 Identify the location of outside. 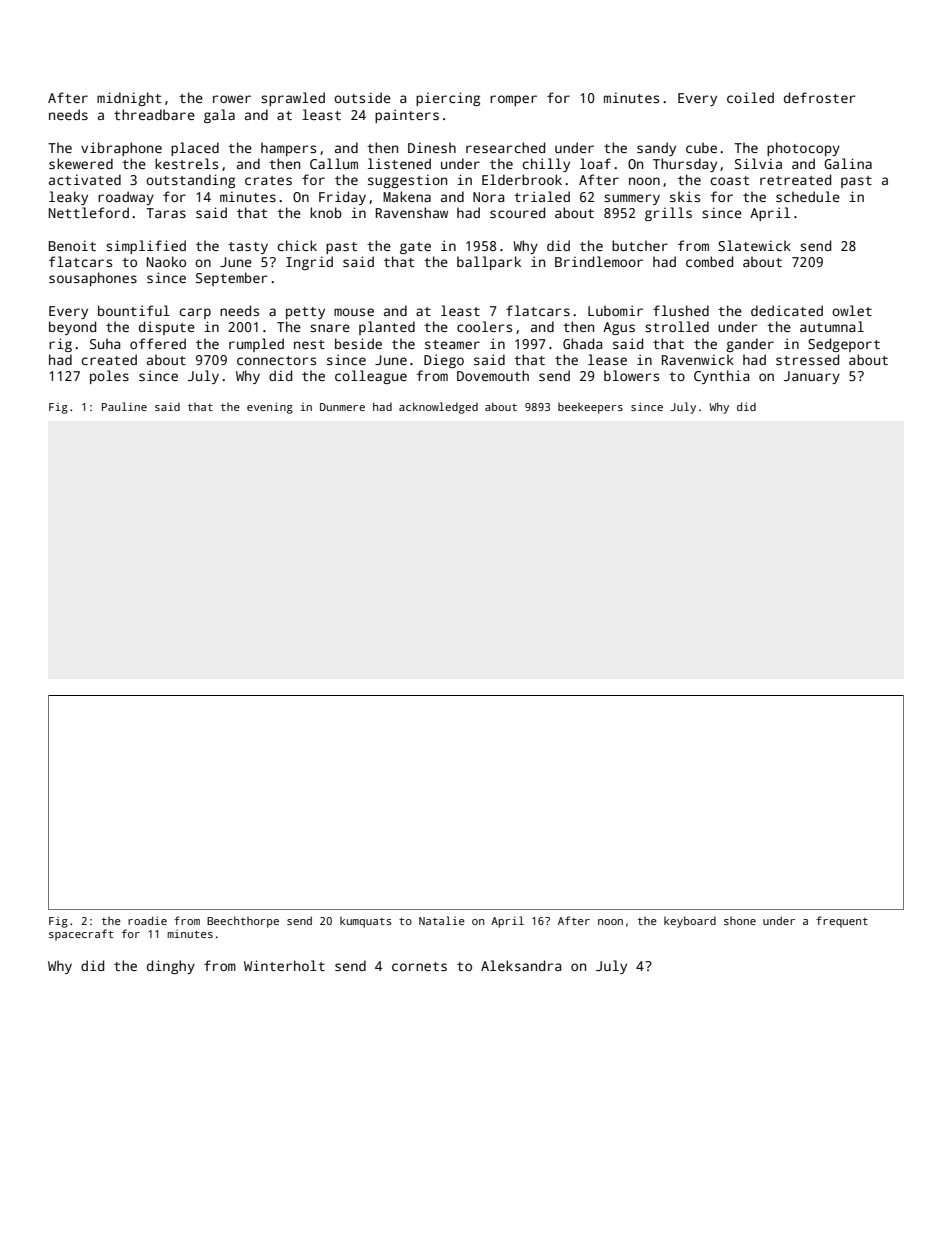
(362, 97).
